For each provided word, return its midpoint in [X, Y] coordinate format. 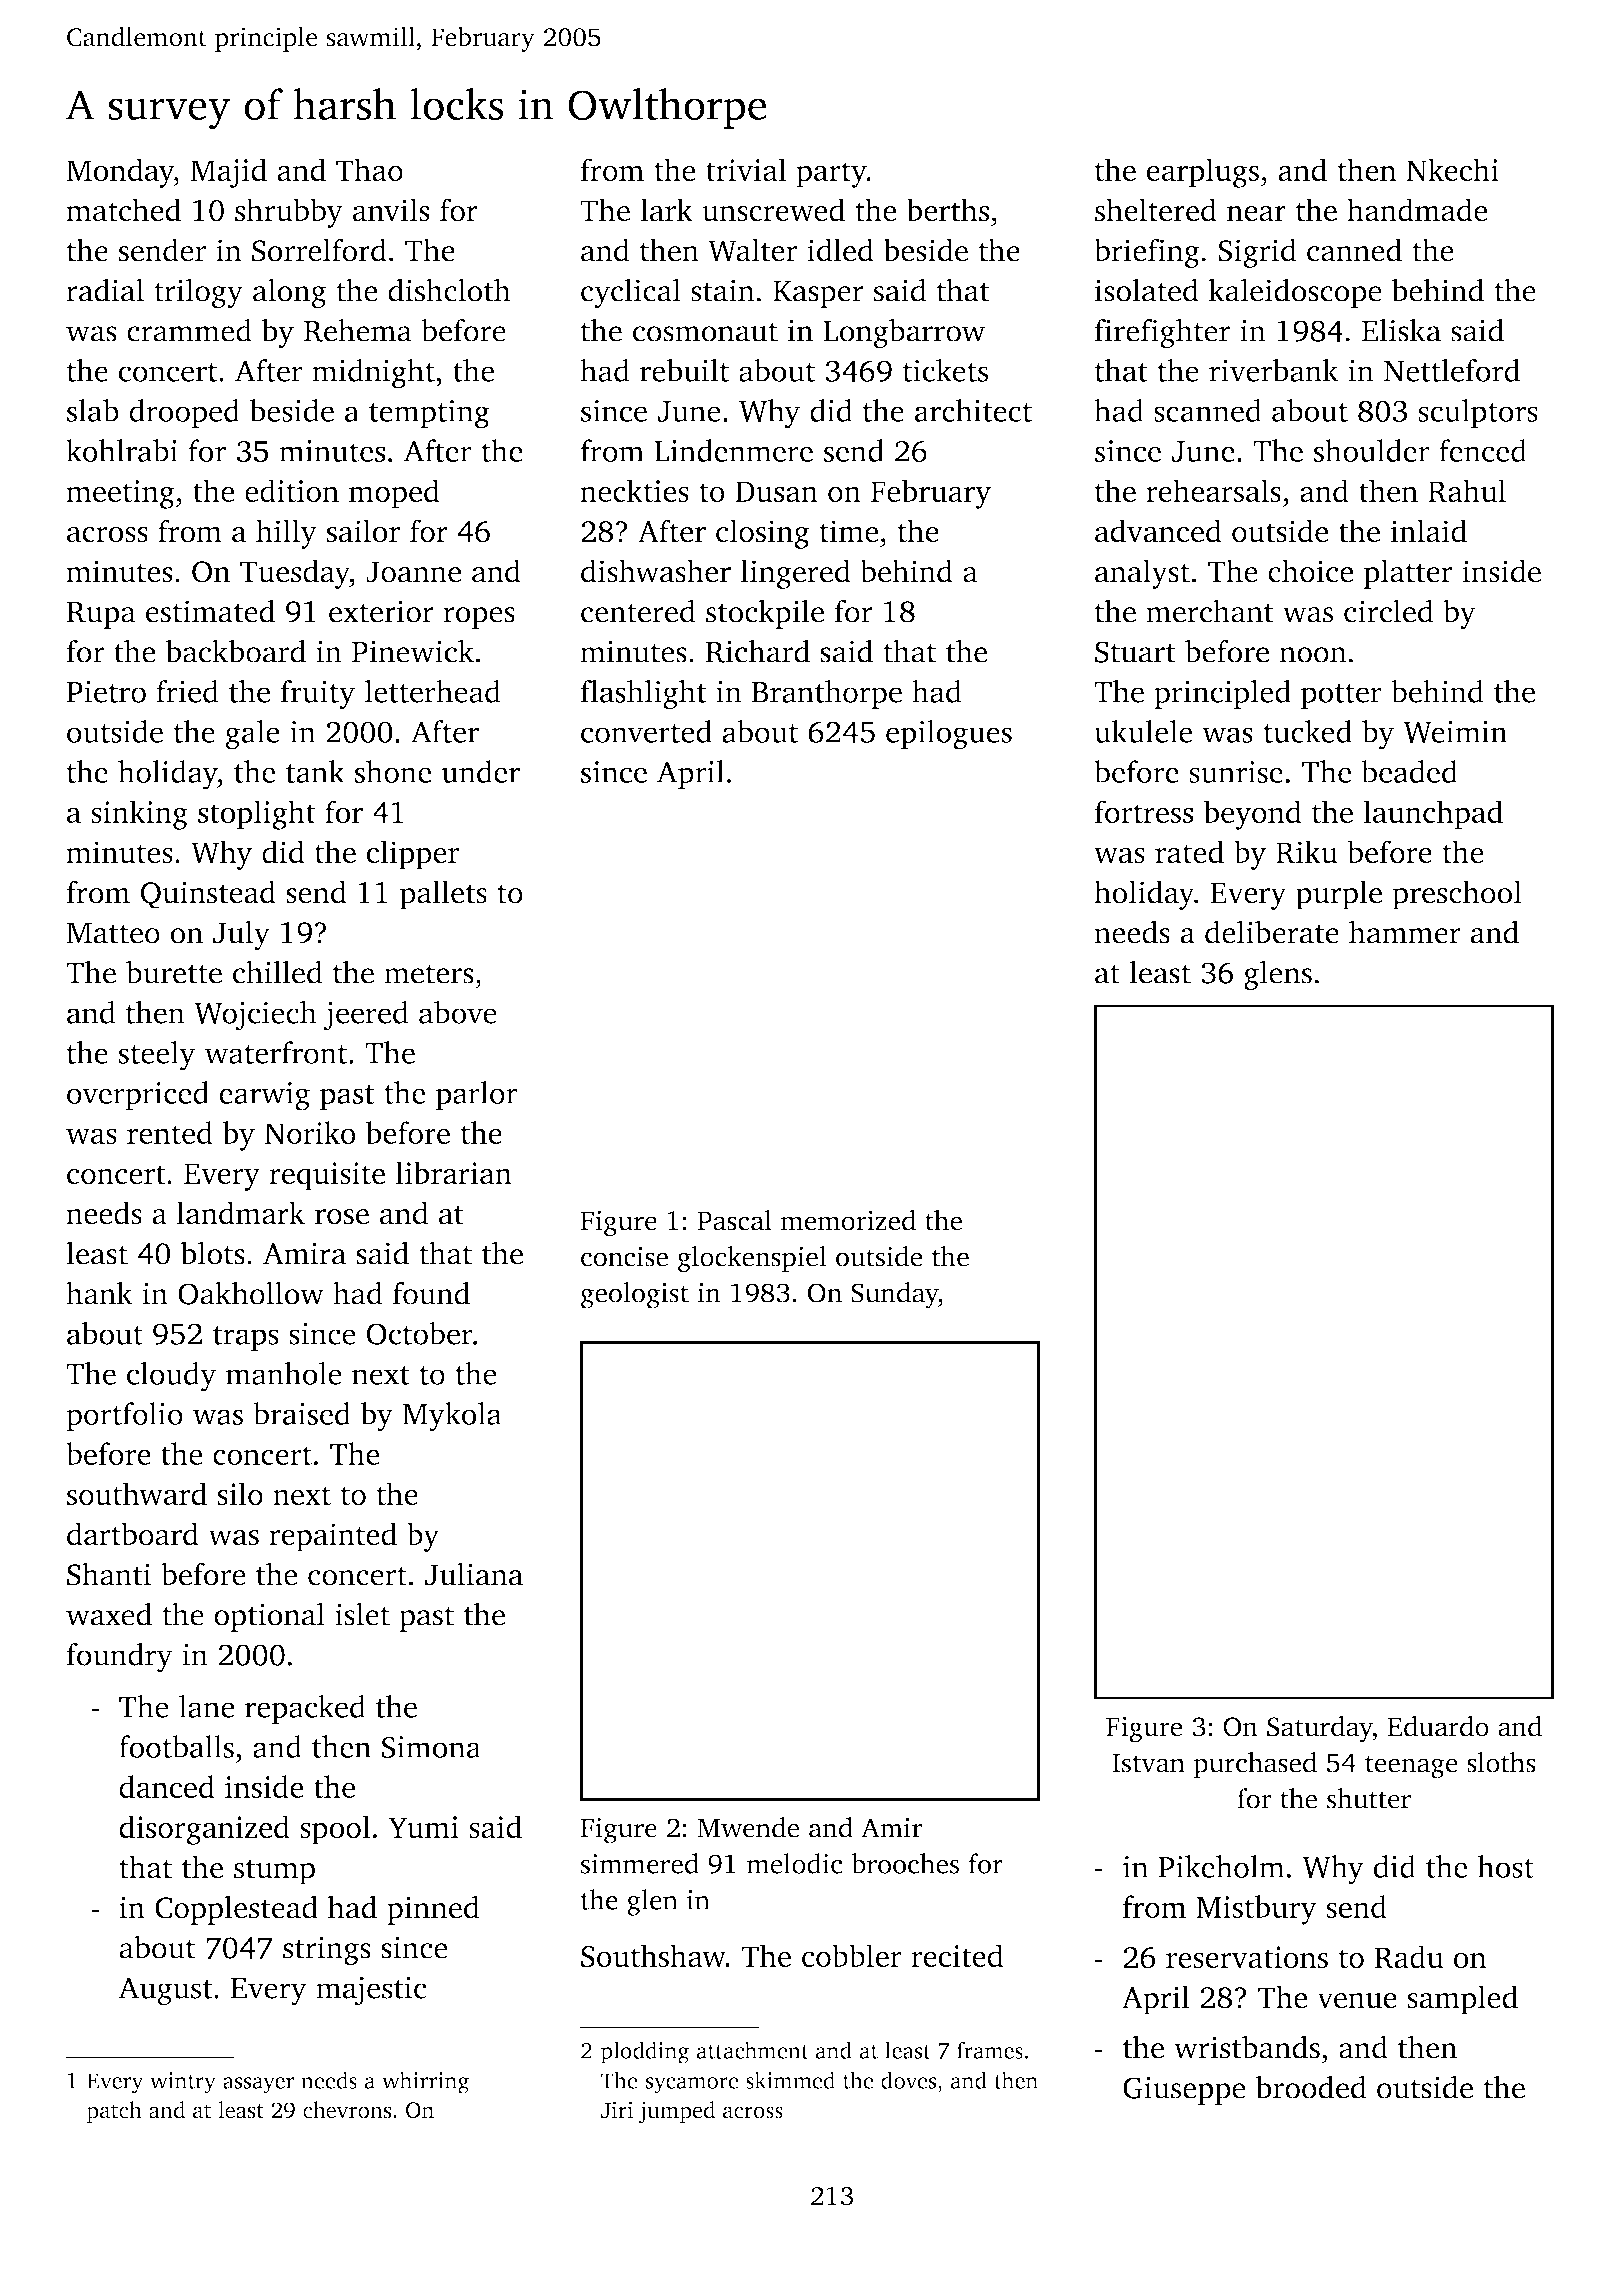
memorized [848, 1220]
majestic [371, 1991]
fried [187, 691]
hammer [1405, 932]
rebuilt [684, 370]
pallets [443, 895]
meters [429, 974]
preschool [1457, 895]
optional [269, 1617]
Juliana [474, 1574]
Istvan [1148, 1763]
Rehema [358, 330]
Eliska [1401, 330]
